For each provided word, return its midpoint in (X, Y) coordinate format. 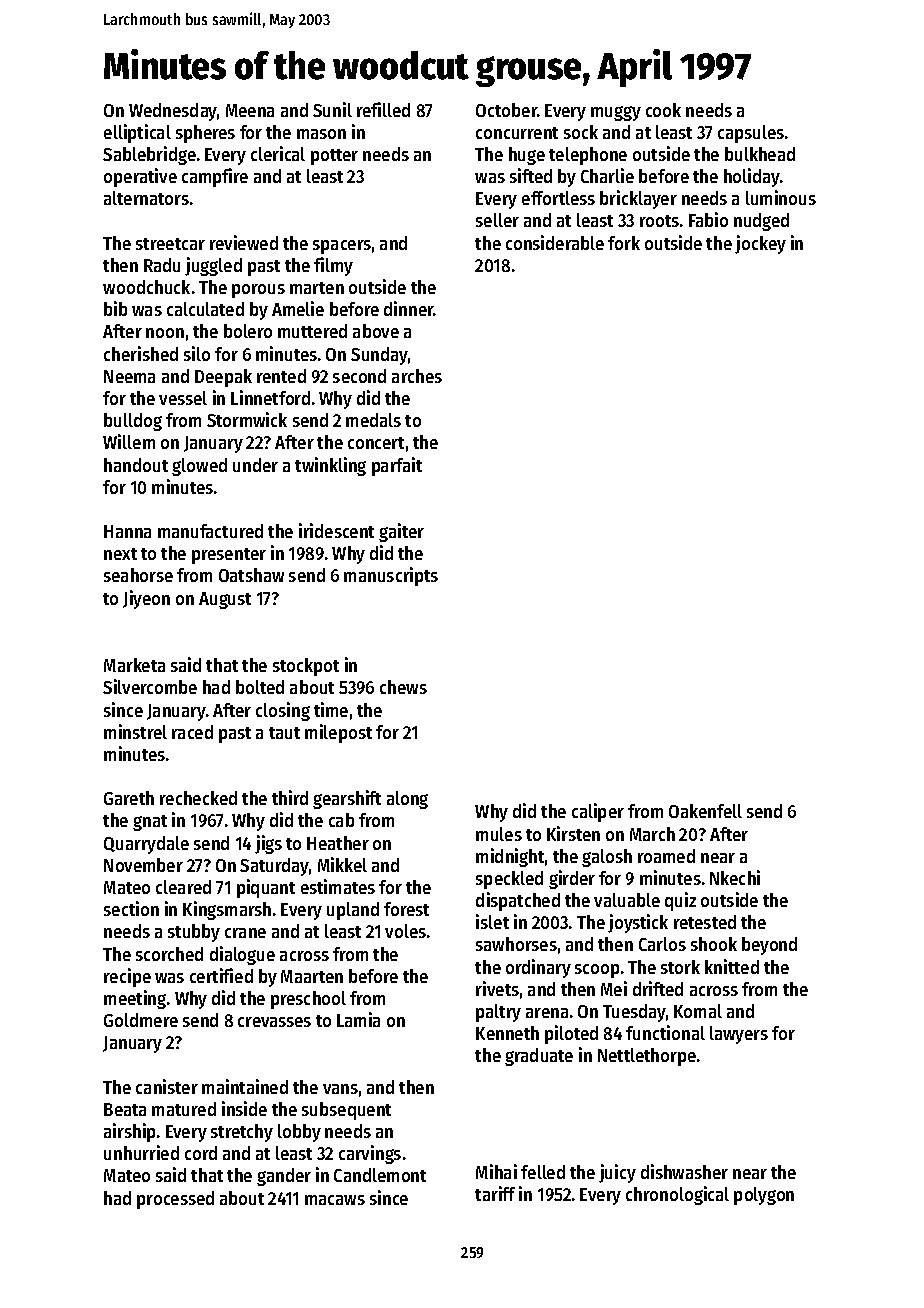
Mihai (496, 1171)
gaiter (401, 532)
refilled (383, 109)
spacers (342, 247)
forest (406, 909)
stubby (194, 933)
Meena (250, 110)
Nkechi (735, 877)
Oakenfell (705, 811)
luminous (781, 197)
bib (115, 308)
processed (175, 1200)
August (225, 600)
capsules (751, 134)
